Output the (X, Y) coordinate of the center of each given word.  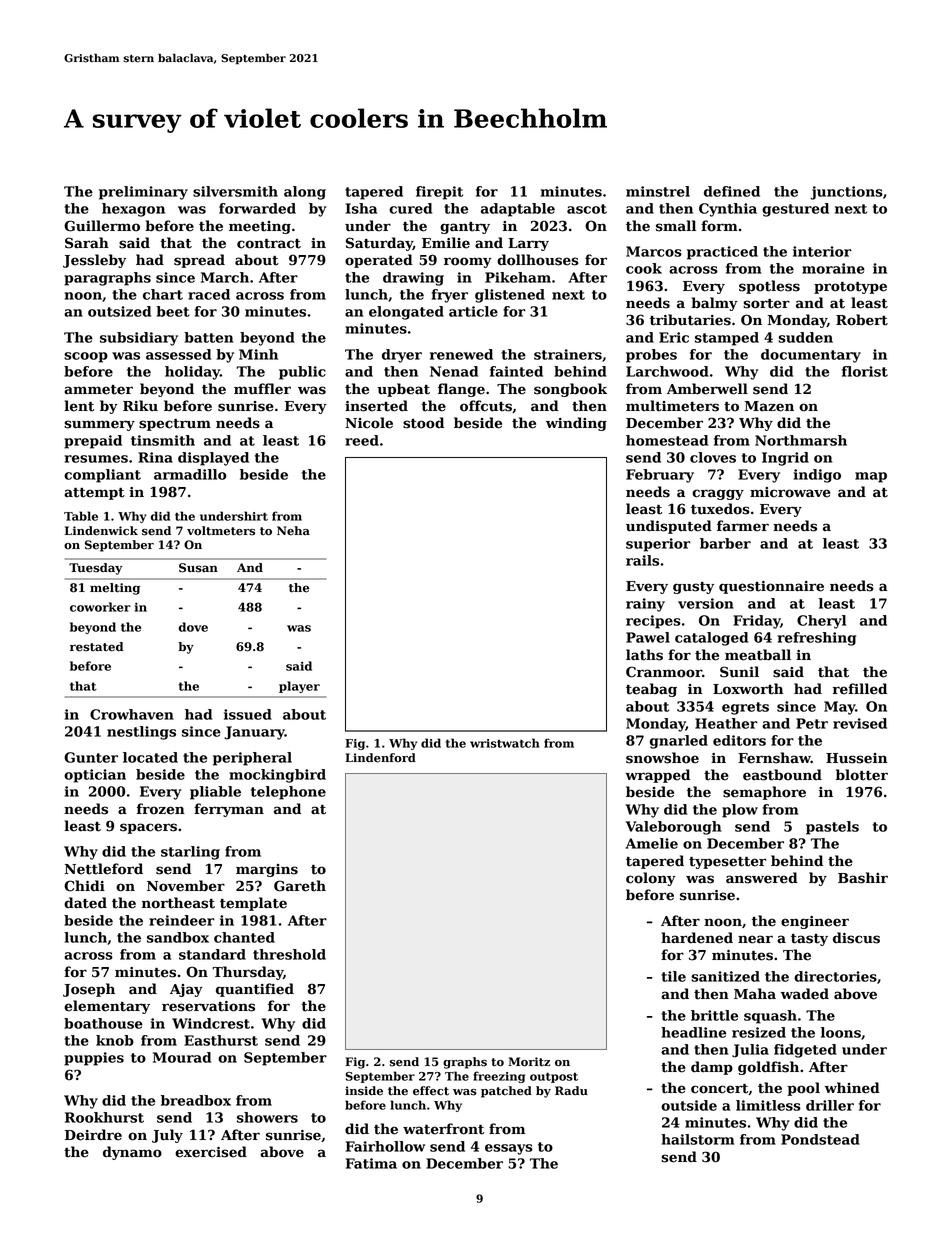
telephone (288, 793)
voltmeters (221, 531)
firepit (439, 193)
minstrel (658, 191)
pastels (832, 828)
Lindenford (380, 758)
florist (865, 371)
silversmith (235, 191)
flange (461, 390)
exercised (211, 1152)
